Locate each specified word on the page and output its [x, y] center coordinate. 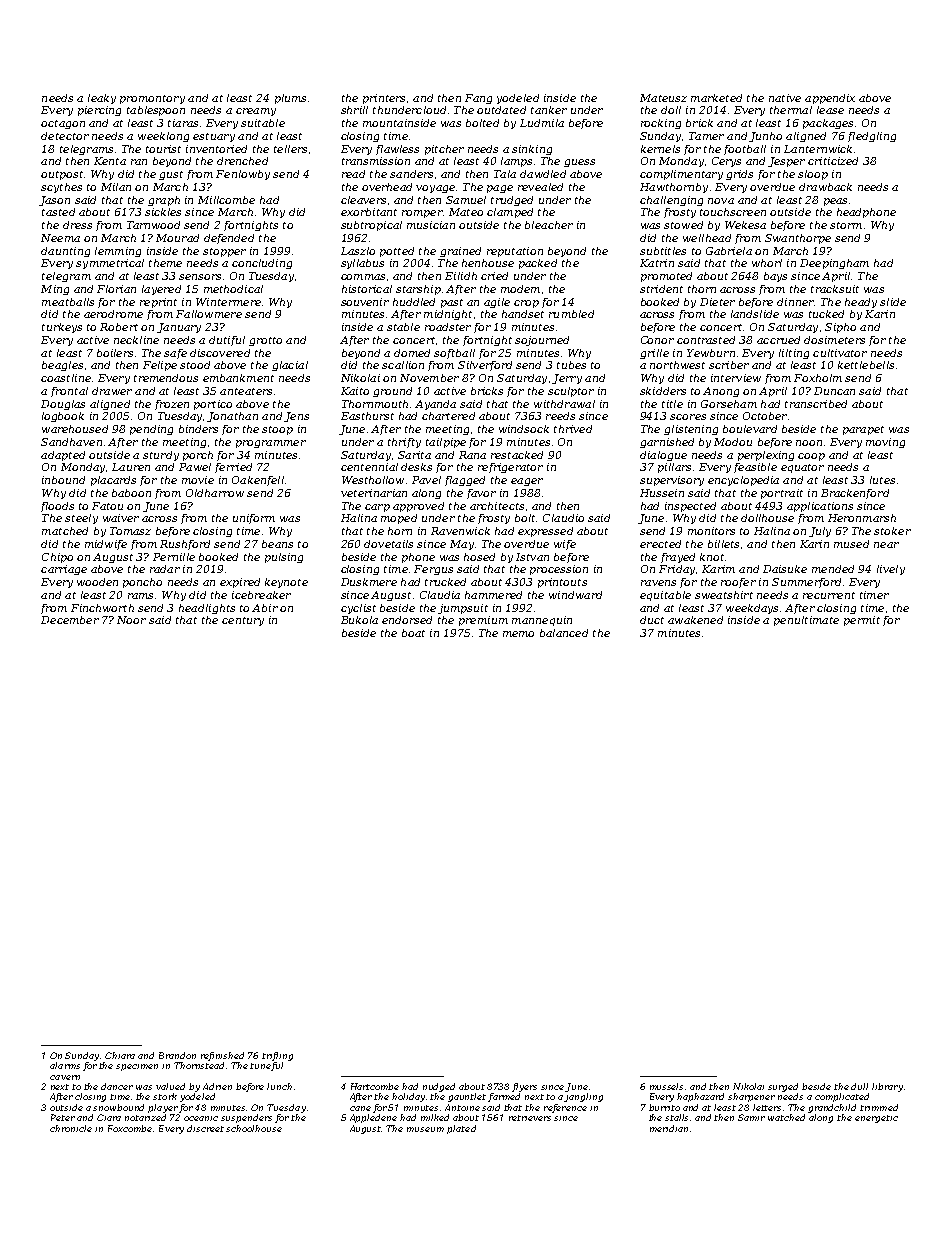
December [70, 620]
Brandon [177, 1055]
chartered [448, 416]
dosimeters [834, 340]
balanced [564, 633]
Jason [54, 201]
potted [397, 252]
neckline [136, 340]
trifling [277, 1056]
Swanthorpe [798, 239]
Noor [131, 620]
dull [859, 1086]
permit [862, 621]
